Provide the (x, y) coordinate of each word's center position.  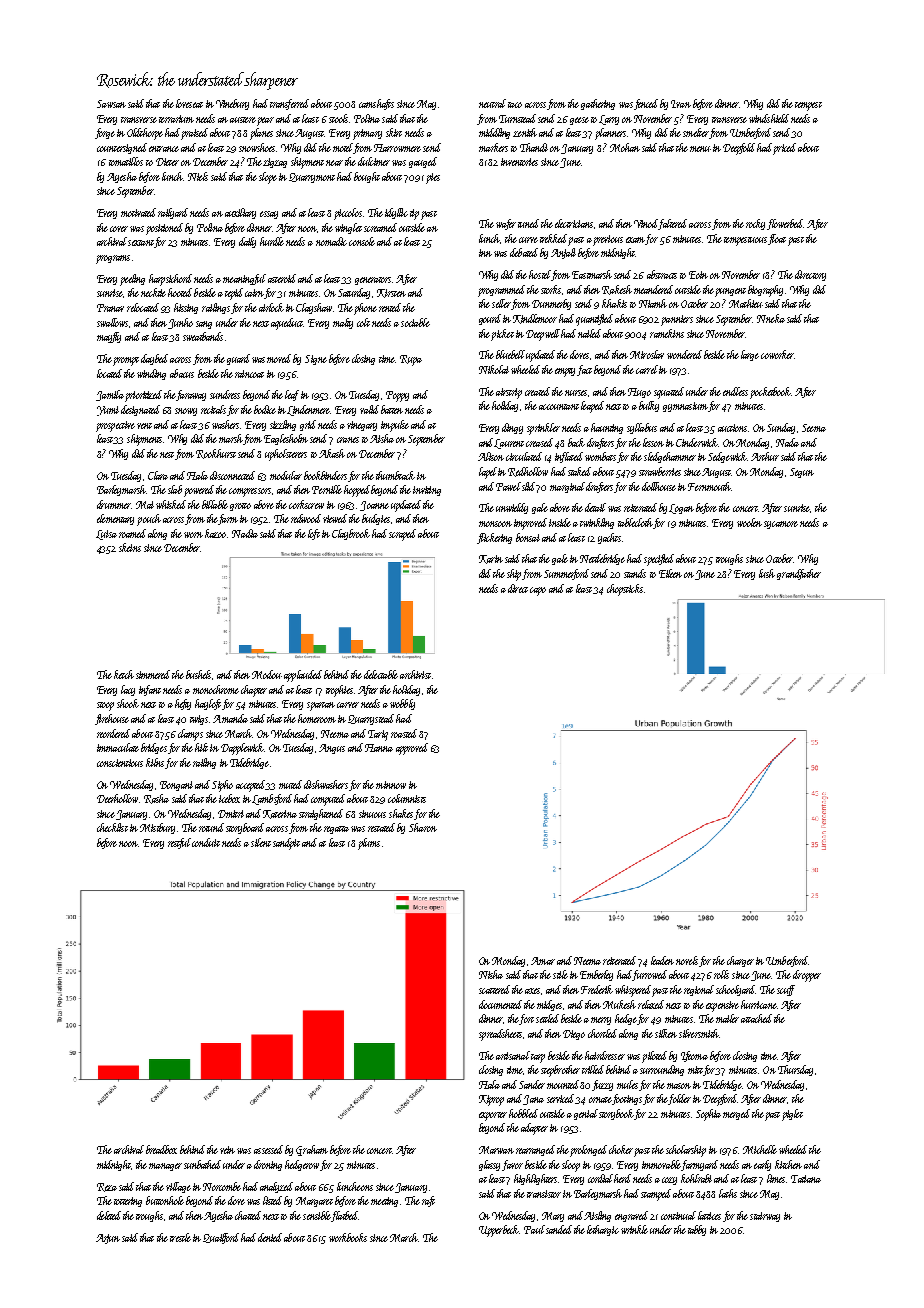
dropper (807, 976)
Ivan (681, 104)
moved (279, 358)
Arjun (108, 1239)
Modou (267, 674)
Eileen (670, 573)
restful (179, 843)
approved (412, 749)
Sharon (423, 827)
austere (243, 120)
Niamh (653, 303)
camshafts (376, 104)
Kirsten (391, 293)
